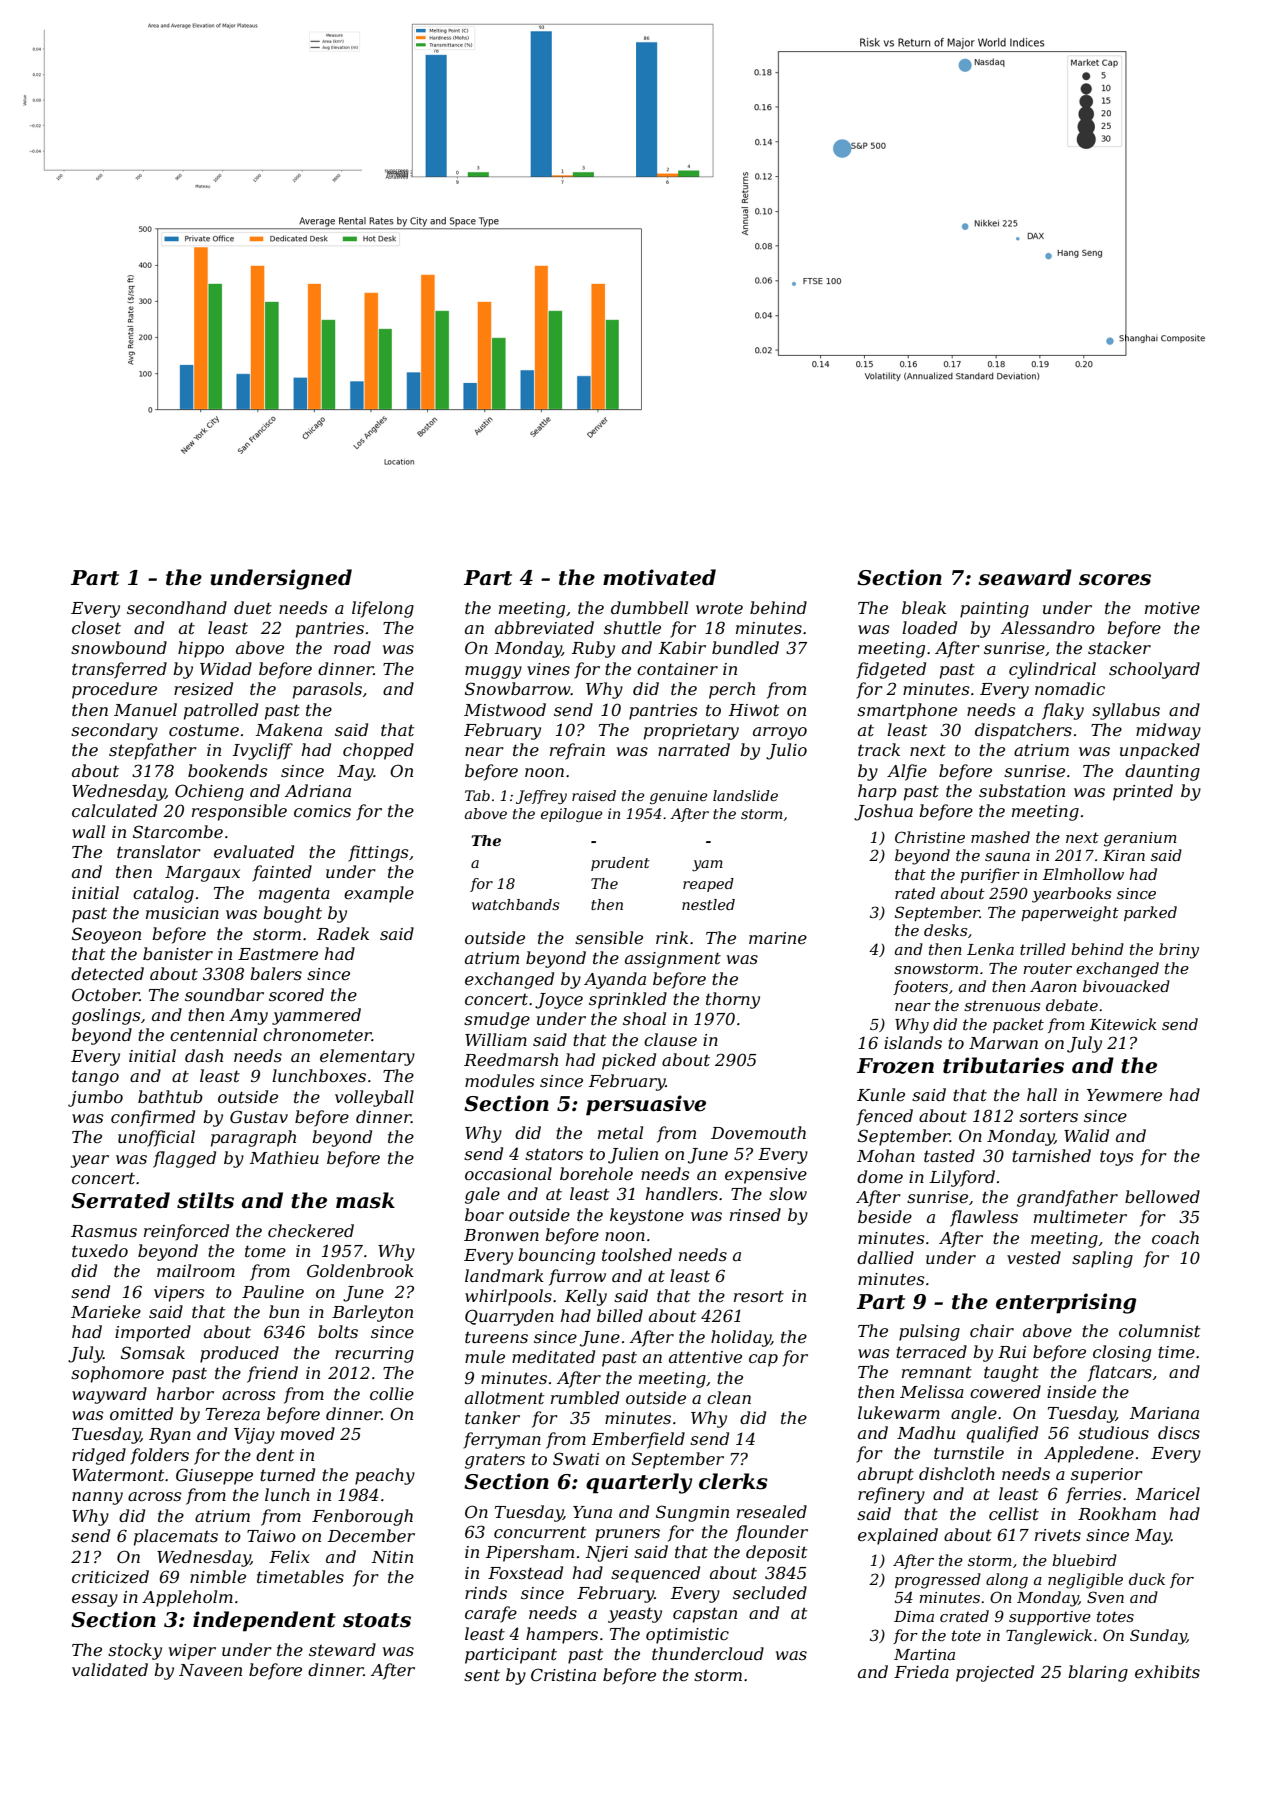  I want to click on Seoyeon, so click(106, 935).
